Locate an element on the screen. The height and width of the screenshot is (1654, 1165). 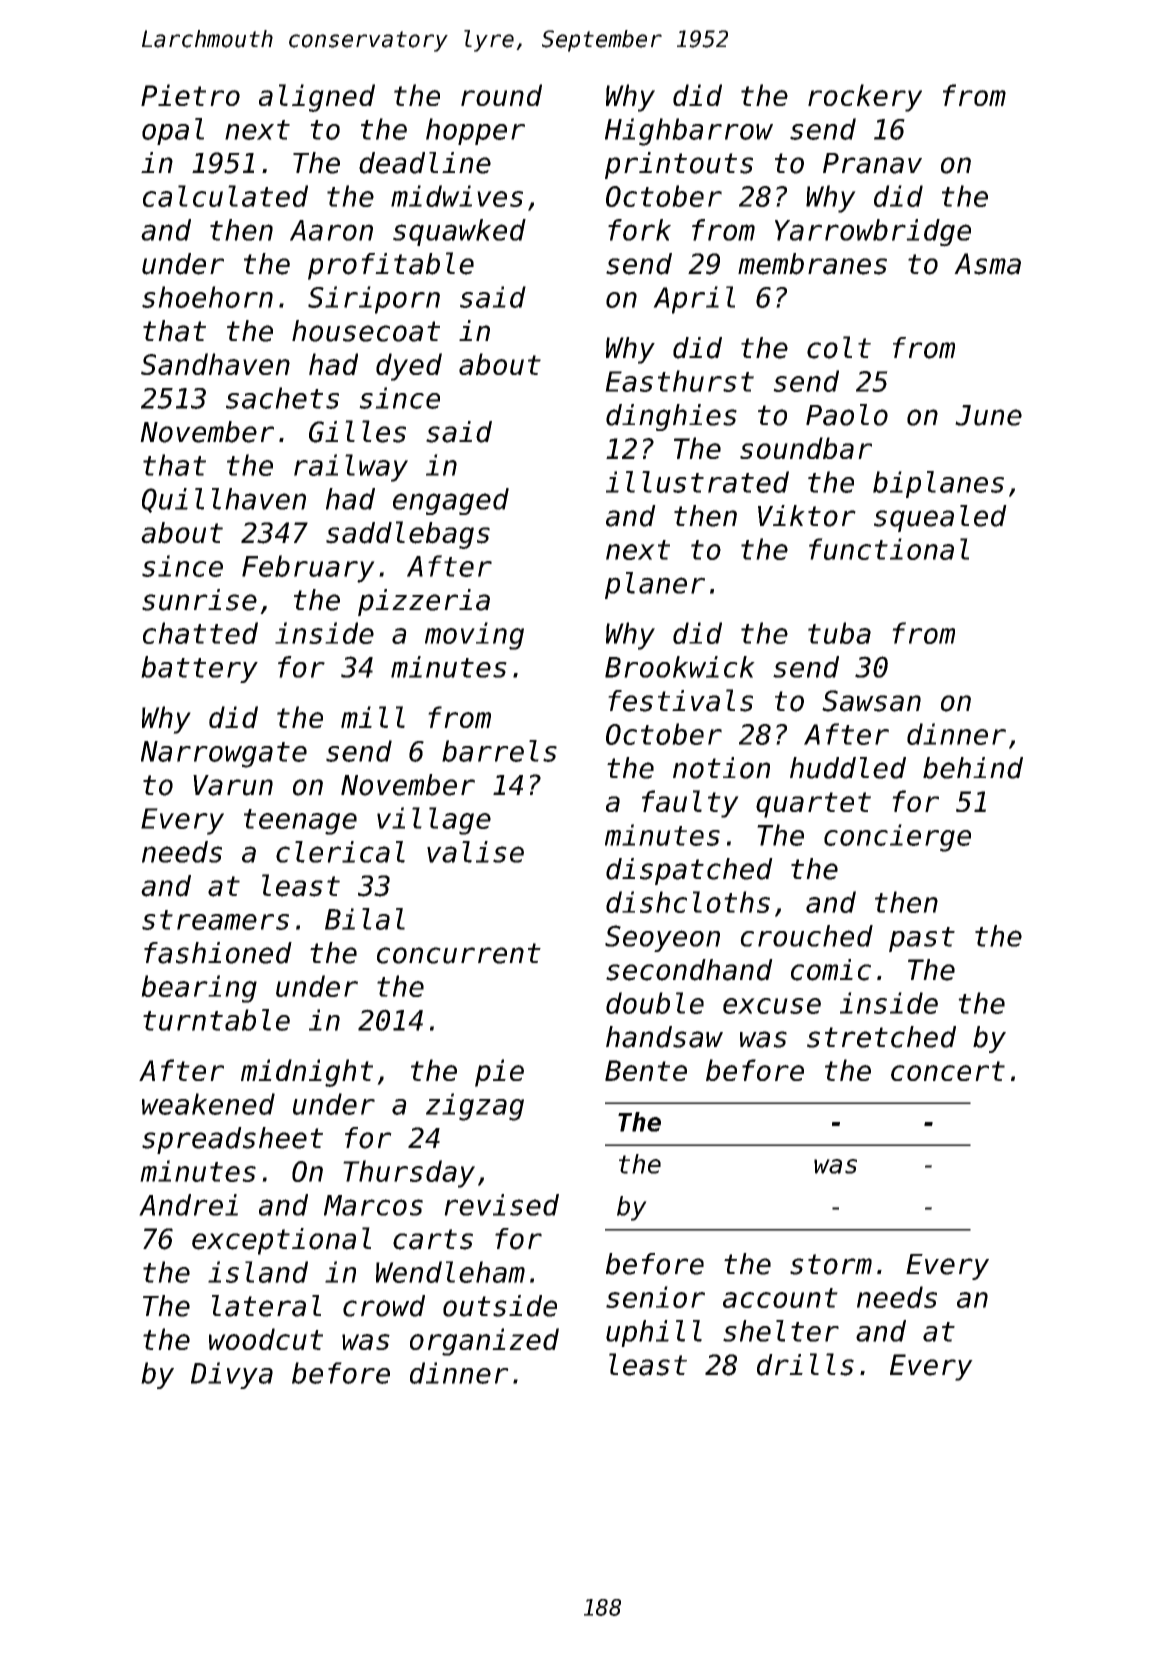
uphill is located at coordinates (654, 1333).
